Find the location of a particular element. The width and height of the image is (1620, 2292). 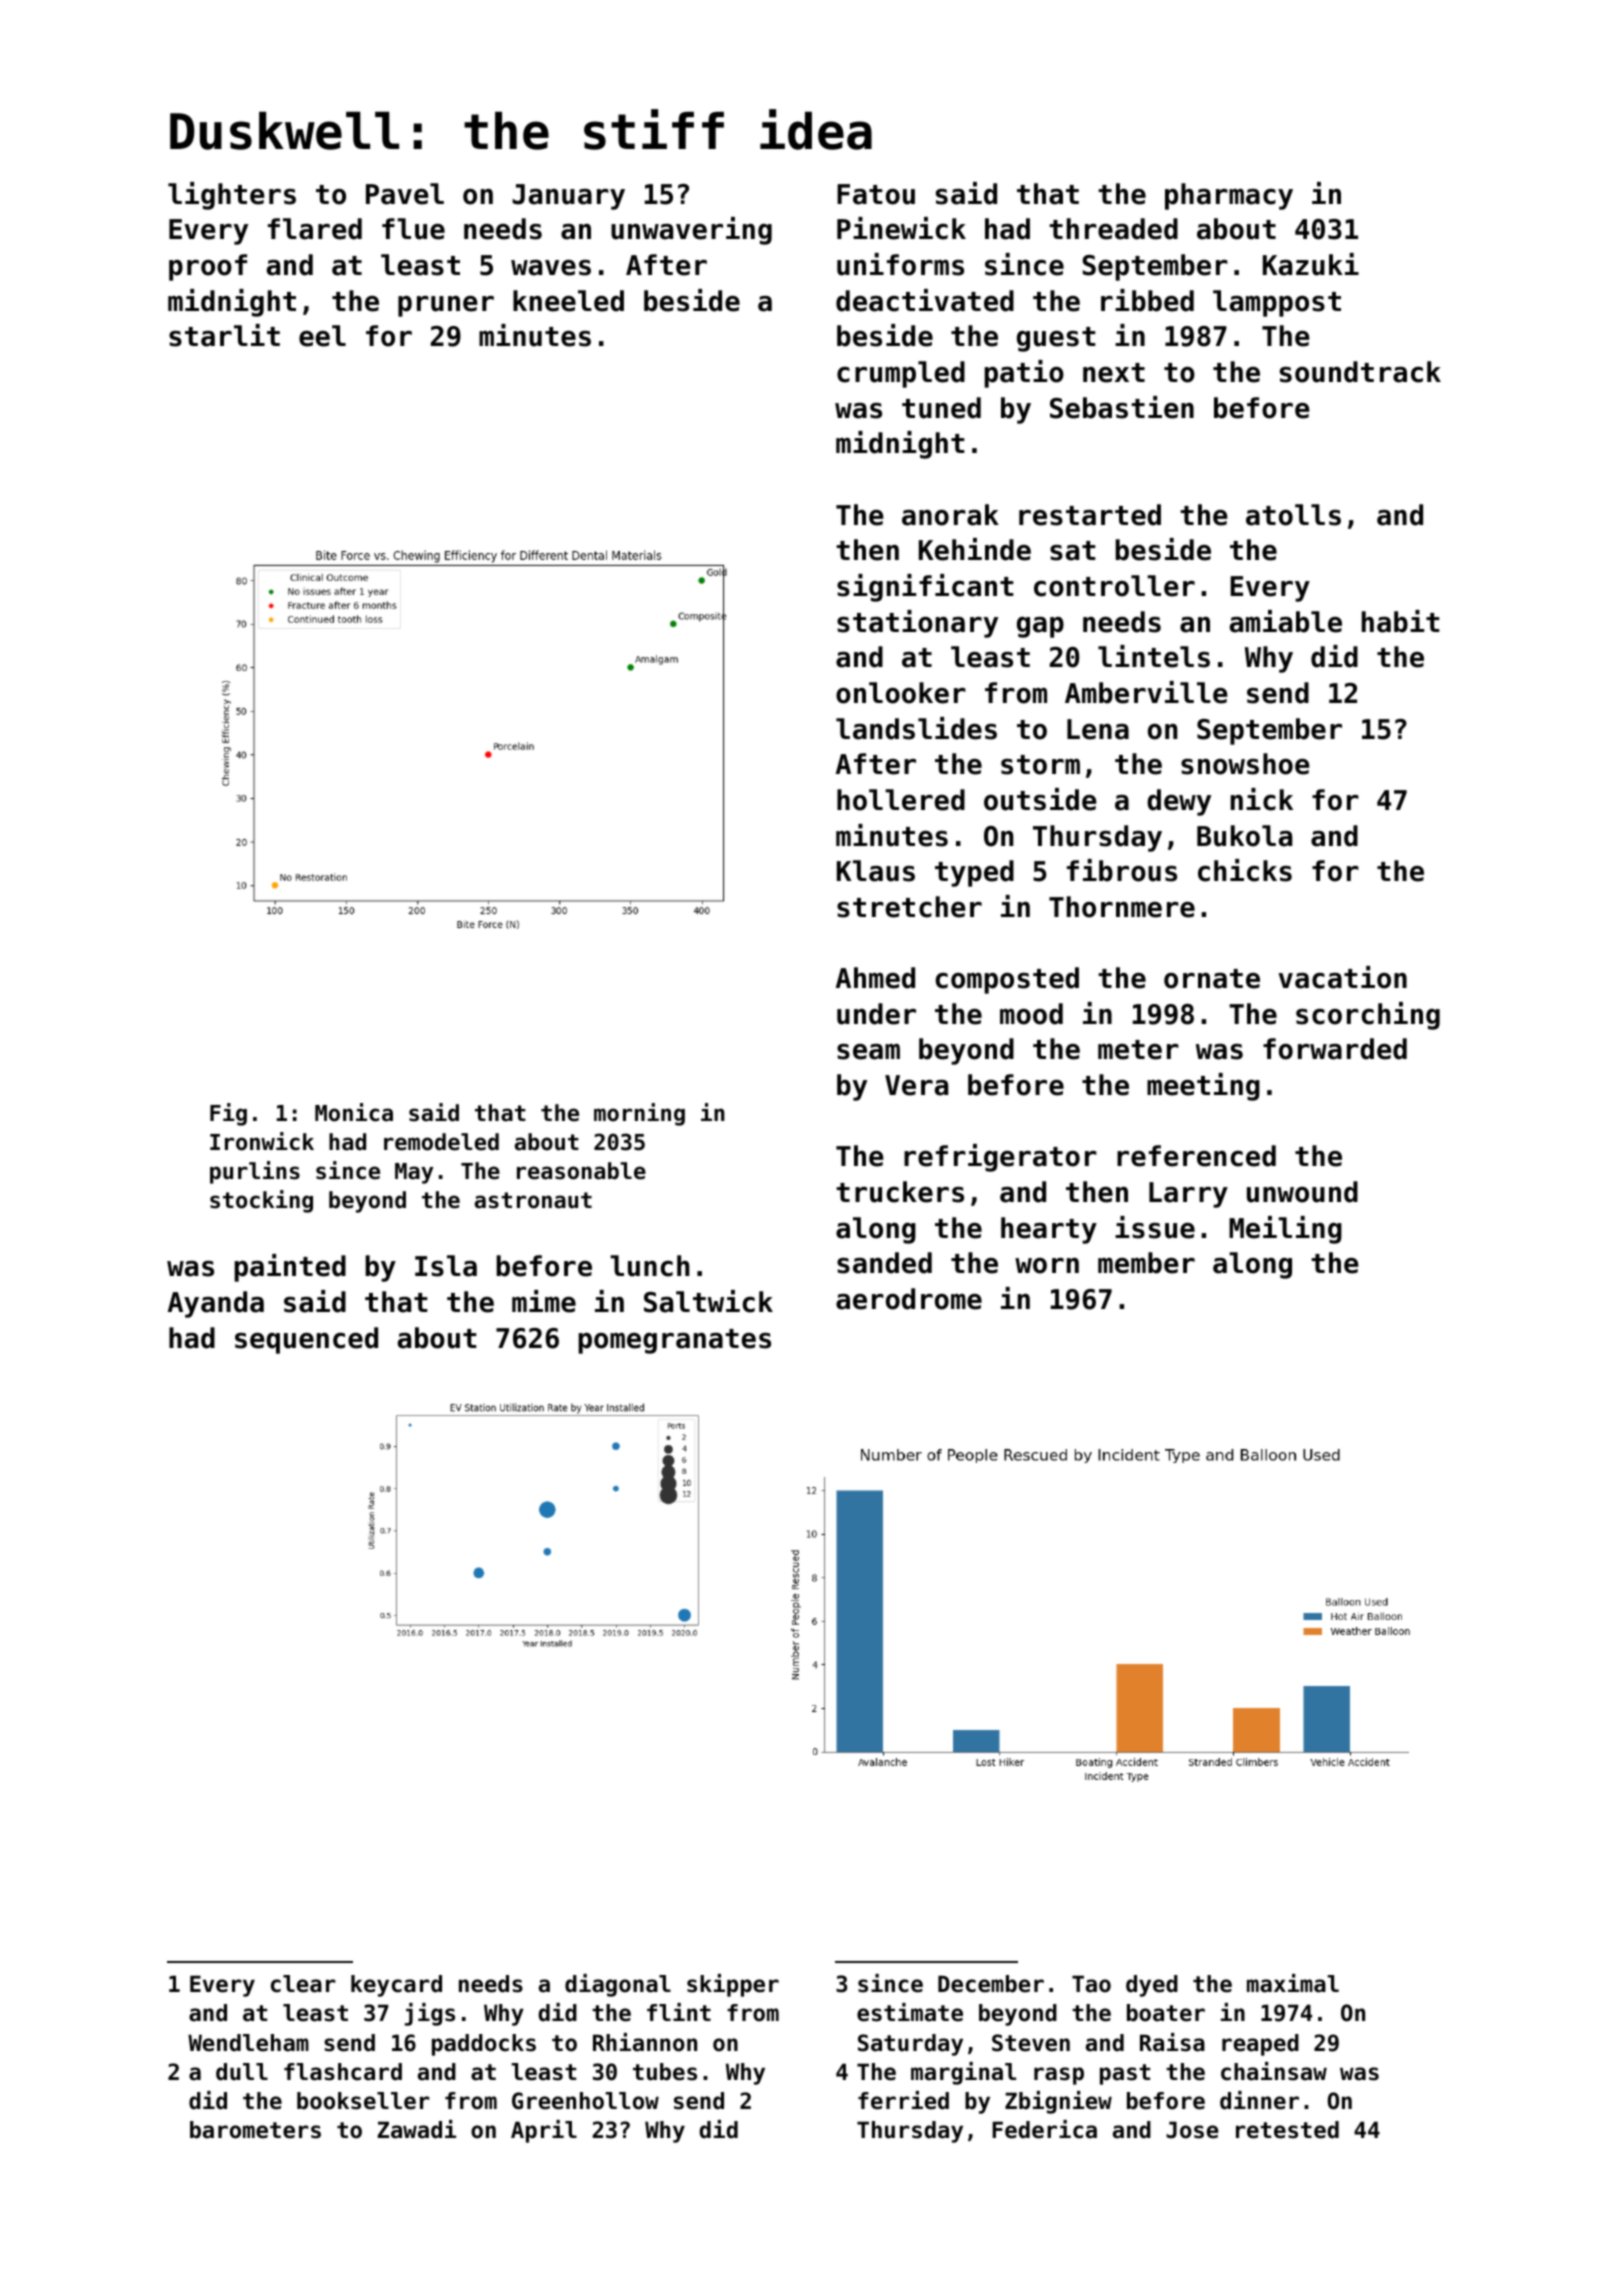

mime is located at coordinates (544, 1301).
